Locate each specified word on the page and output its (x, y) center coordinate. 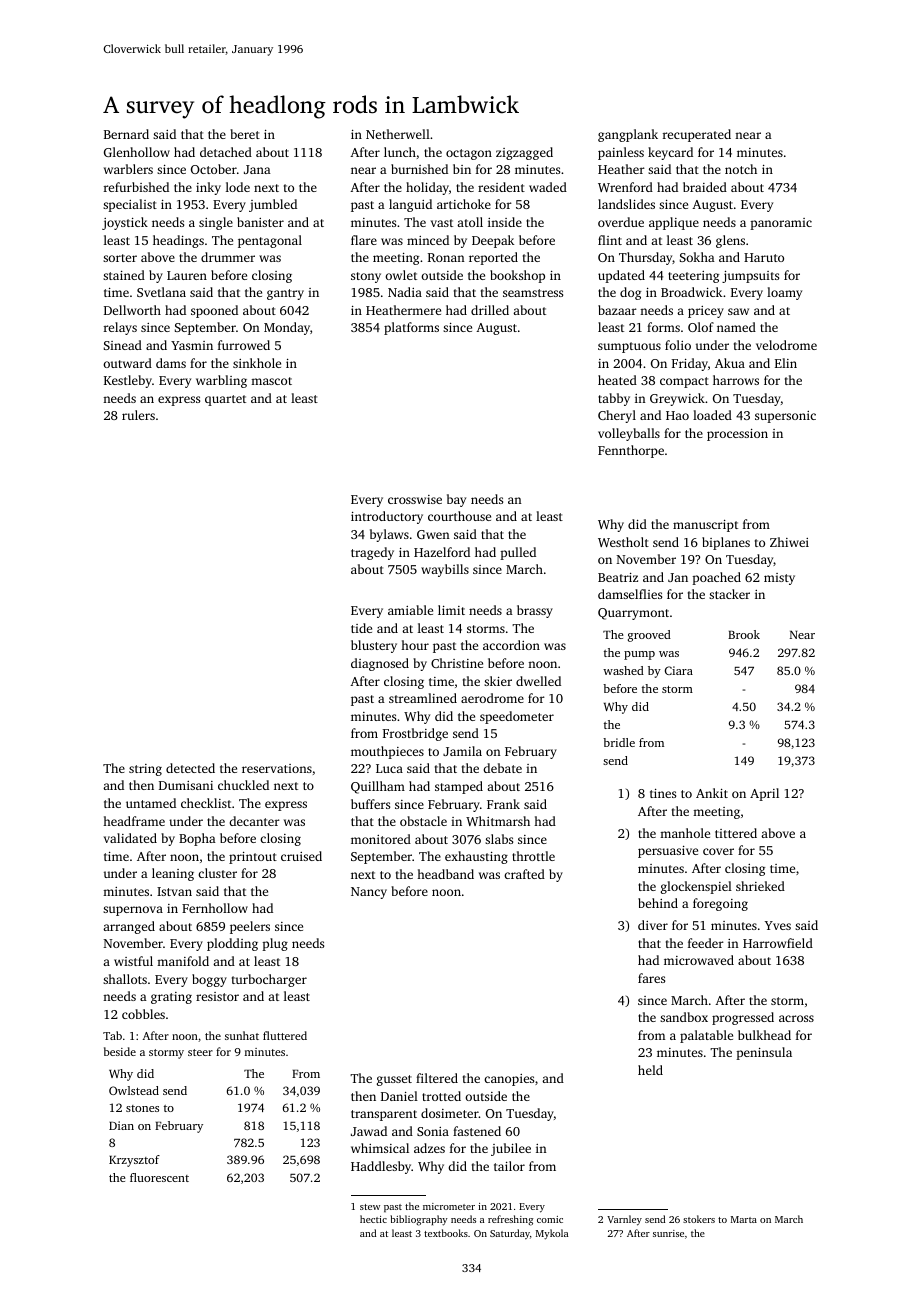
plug (275, 944)
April (764, 794)
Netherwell (398, 134)
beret (245, 134)
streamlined (423, 698)
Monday (287, 328)
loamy (784, 293)
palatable (706, 1036)
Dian (121, 1125)
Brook (744, 634)
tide (361, 628)
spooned (214, 311)
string (145, 770)
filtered (437, 1078)
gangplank (628, 135)
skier (498, 681)
